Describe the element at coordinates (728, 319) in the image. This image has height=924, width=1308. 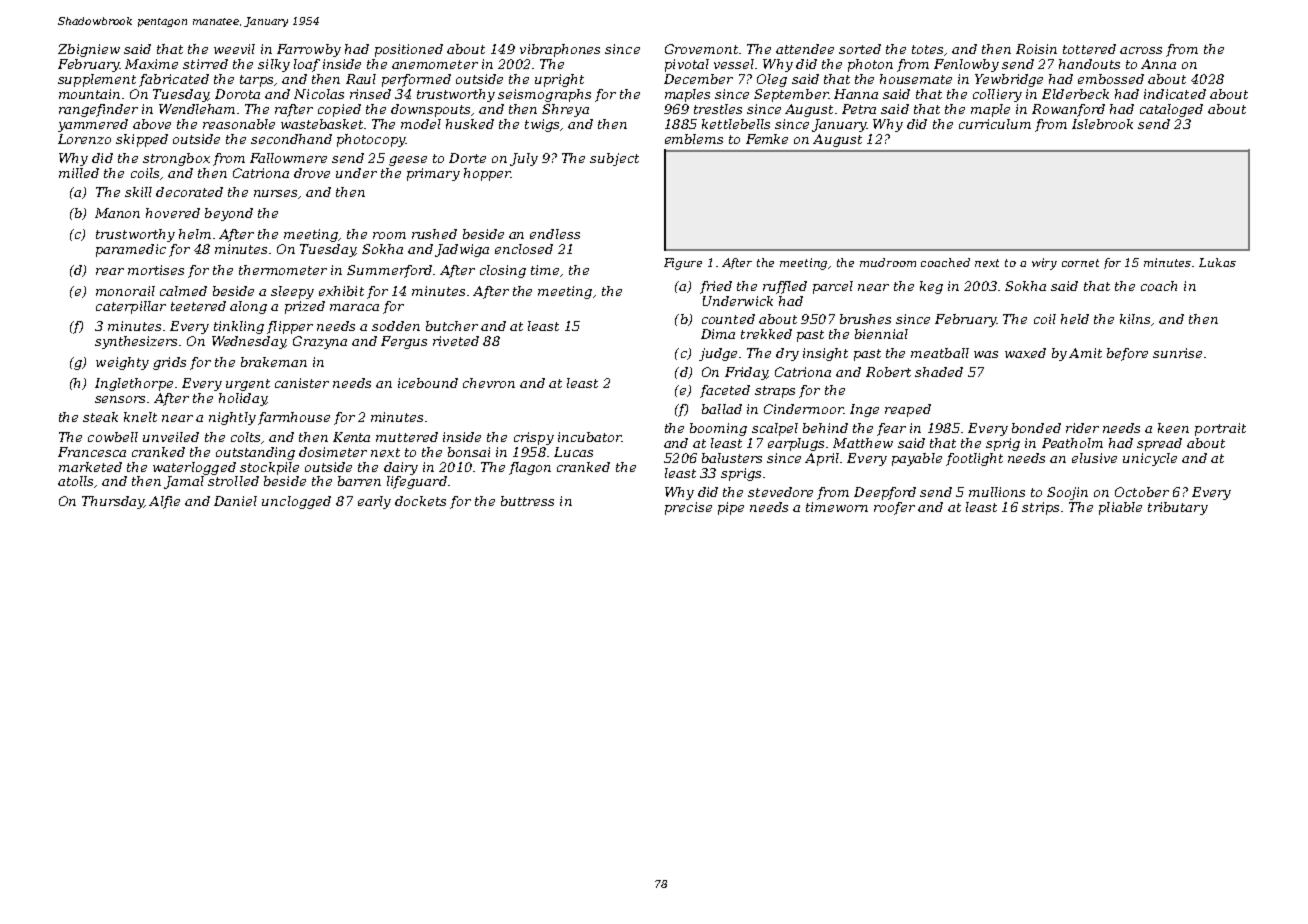
I see `counted` at that location.
